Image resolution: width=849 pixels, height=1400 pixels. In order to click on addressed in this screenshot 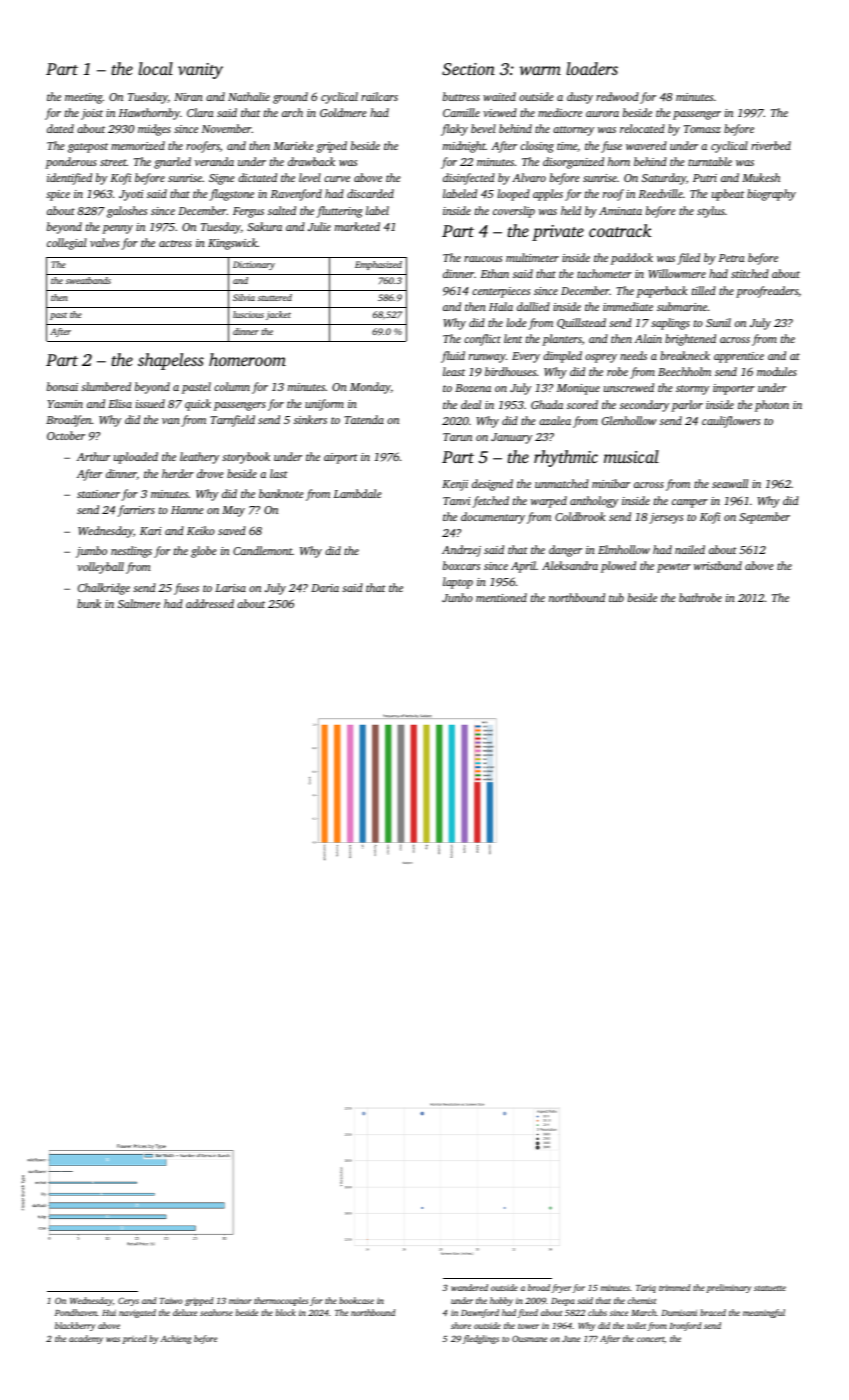, I will do `click(210, 603)`.
